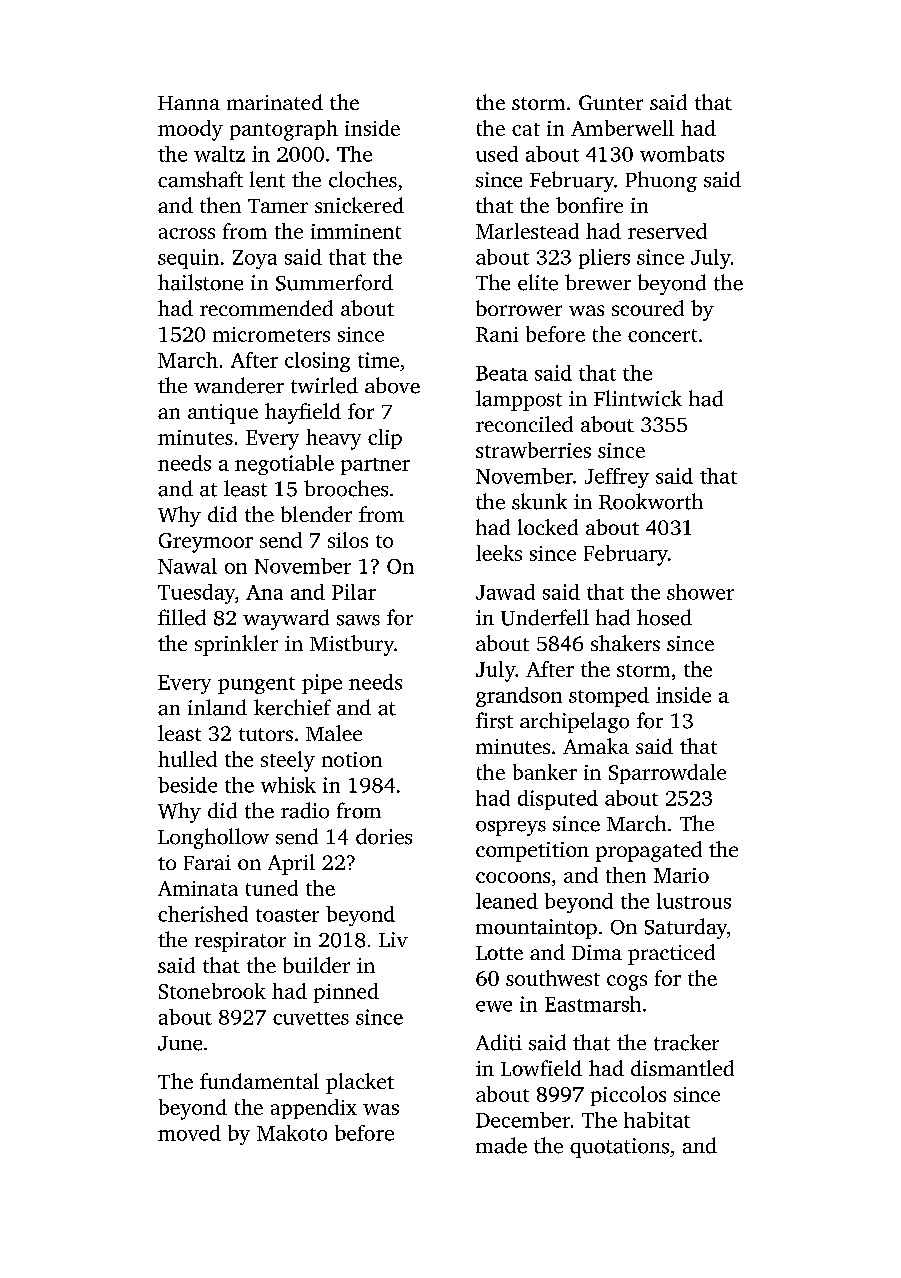 This screenshot has width=901, height=1278. What do you see at coordinates (314, 1109) in the screenshot?
I see `appendix` at bounding box center [314, 1109].
